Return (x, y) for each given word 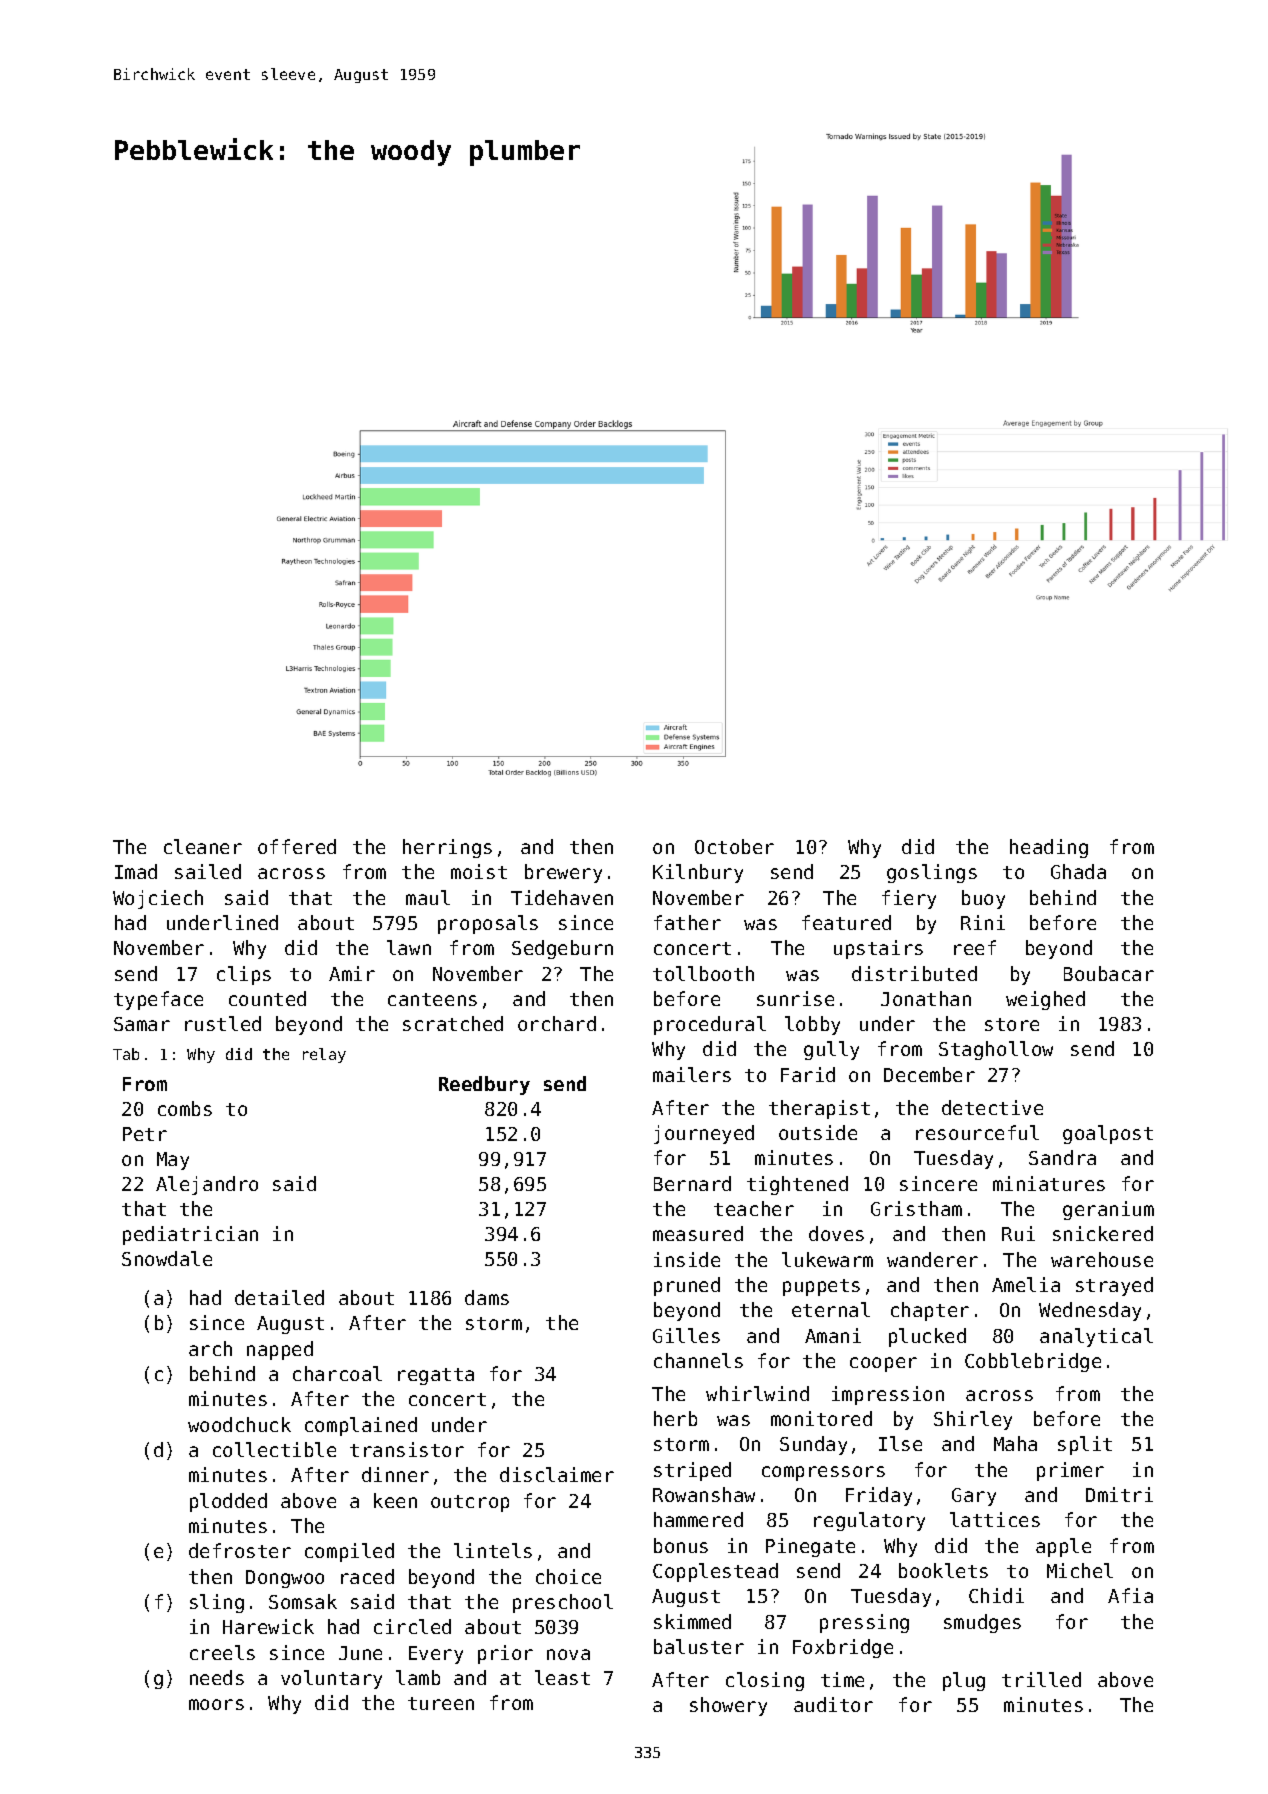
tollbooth (703, 973)
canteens (432, 999)
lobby (812, 1025)
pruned (687, 1286)
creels (222, 1652)
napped (280, 1350)
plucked (927, 1337)
